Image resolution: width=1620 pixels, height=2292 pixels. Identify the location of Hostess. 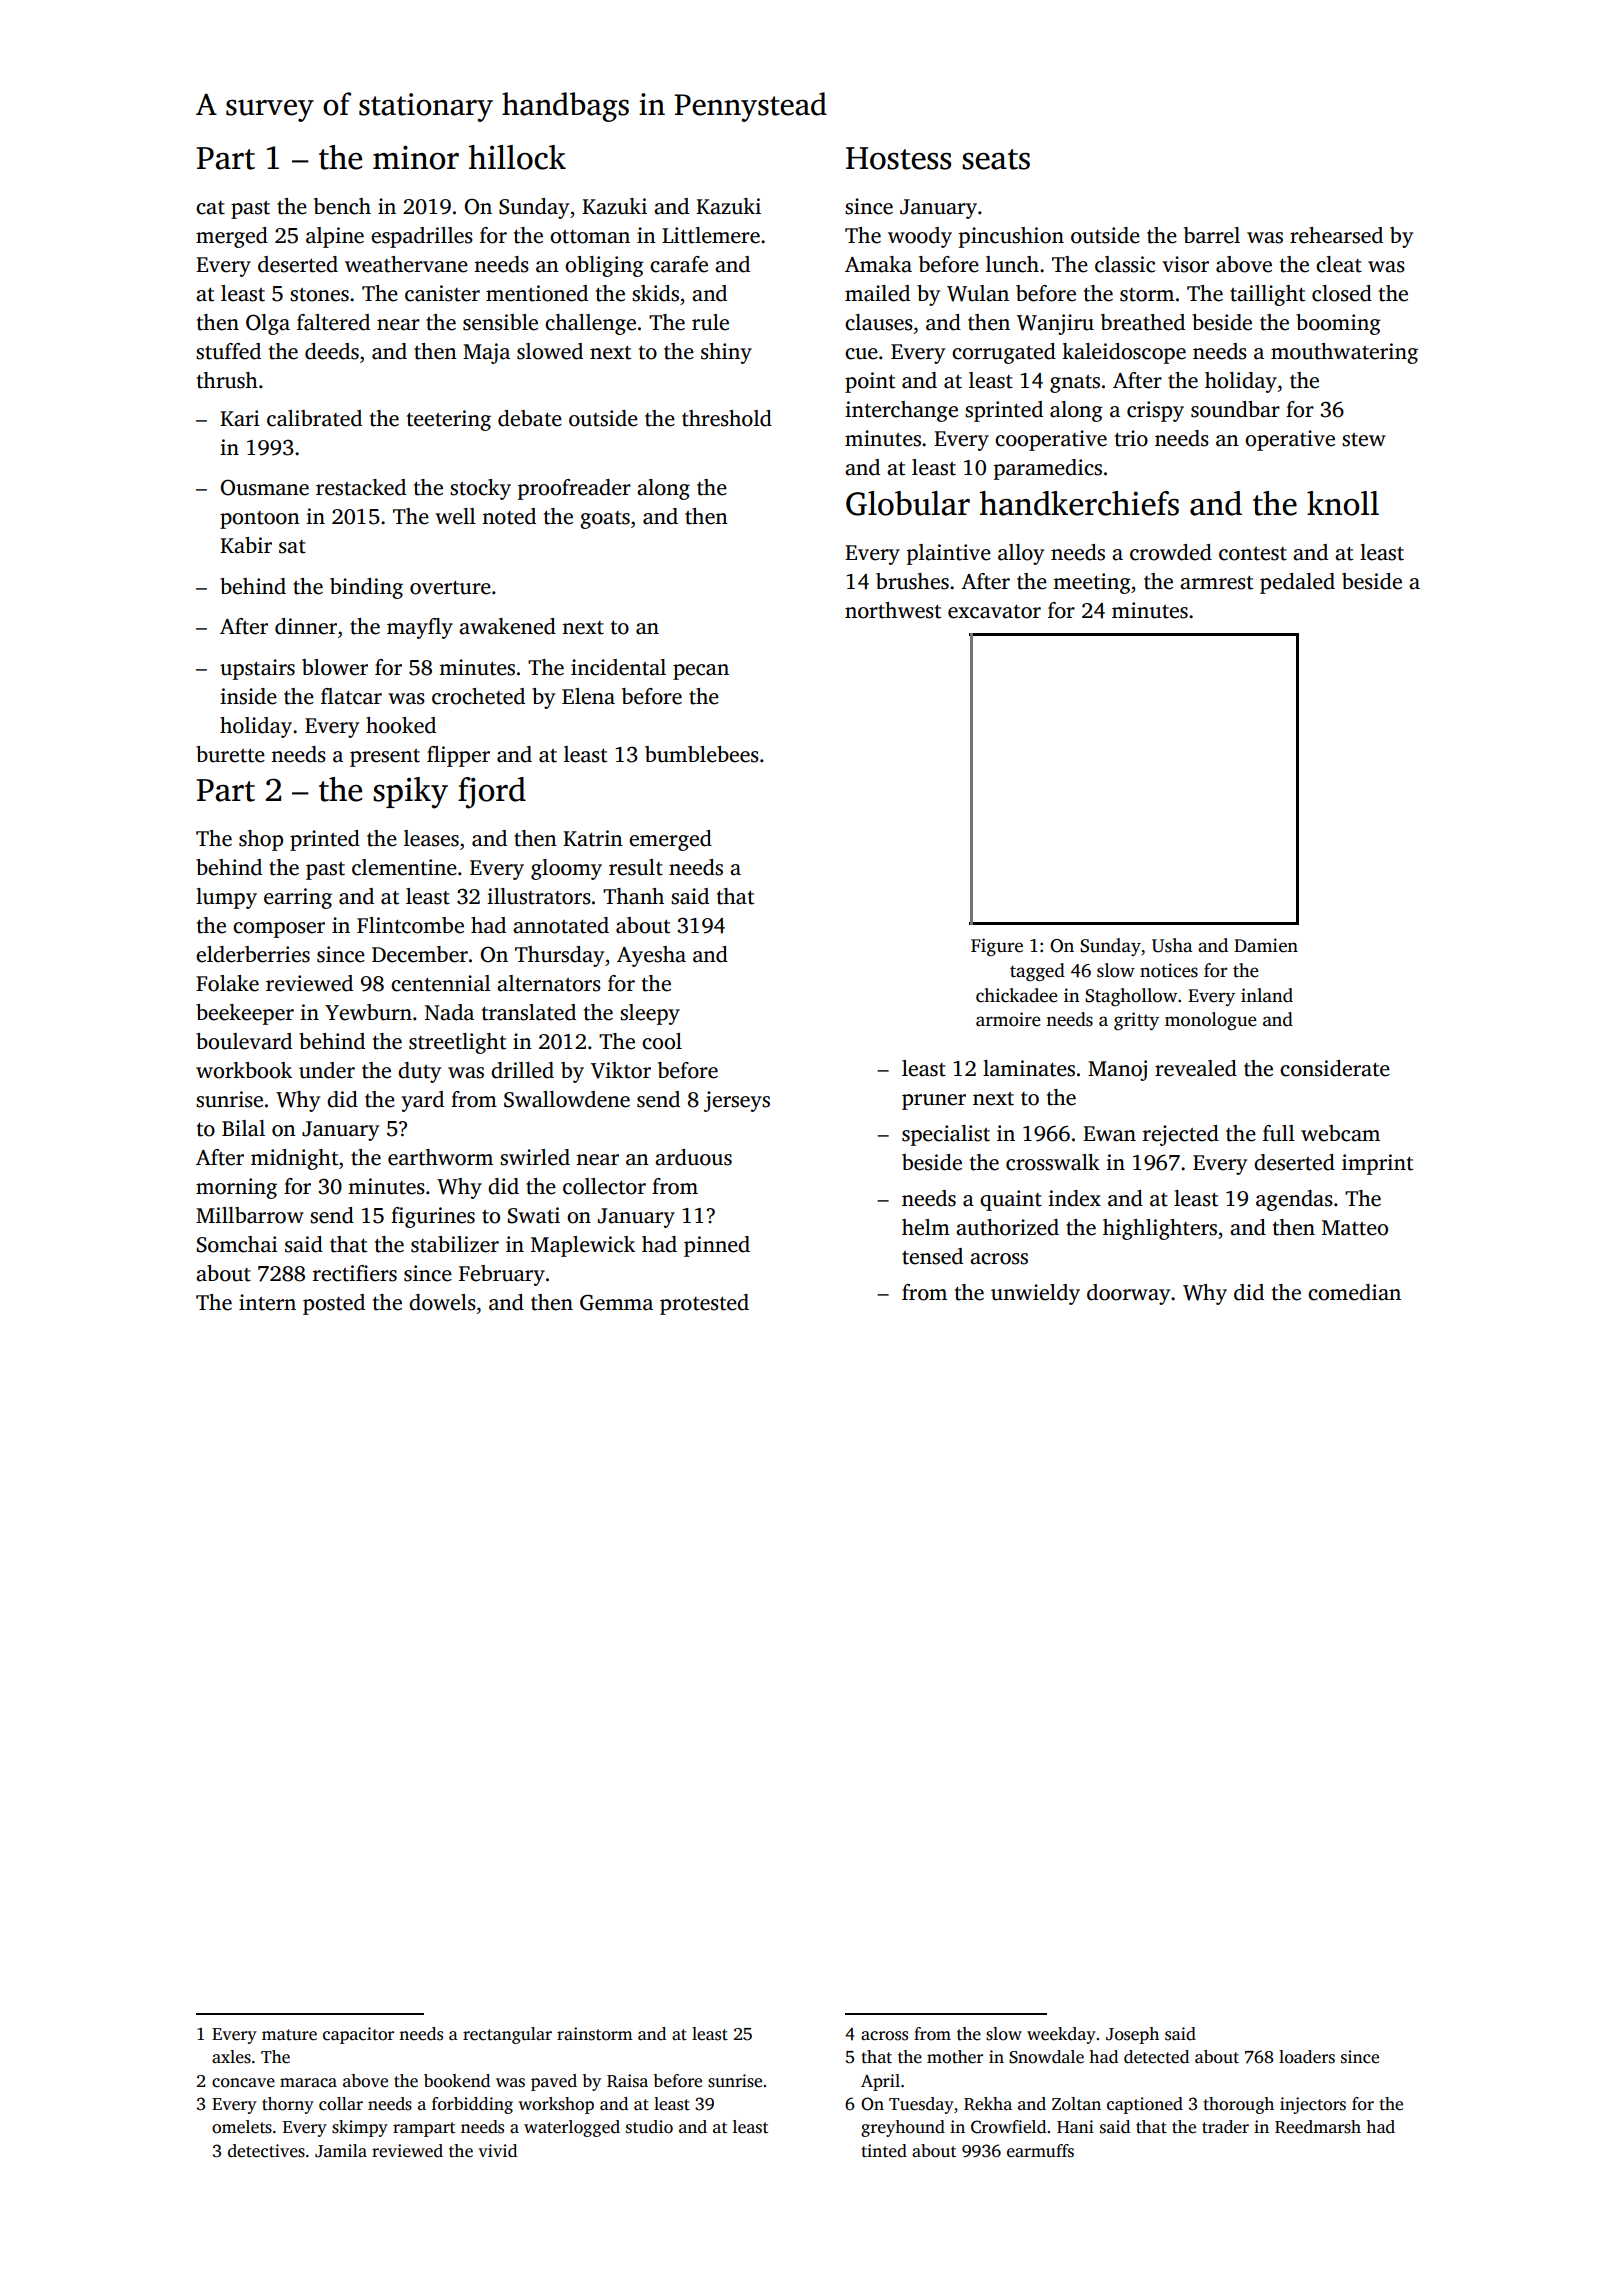
(898, 158).
